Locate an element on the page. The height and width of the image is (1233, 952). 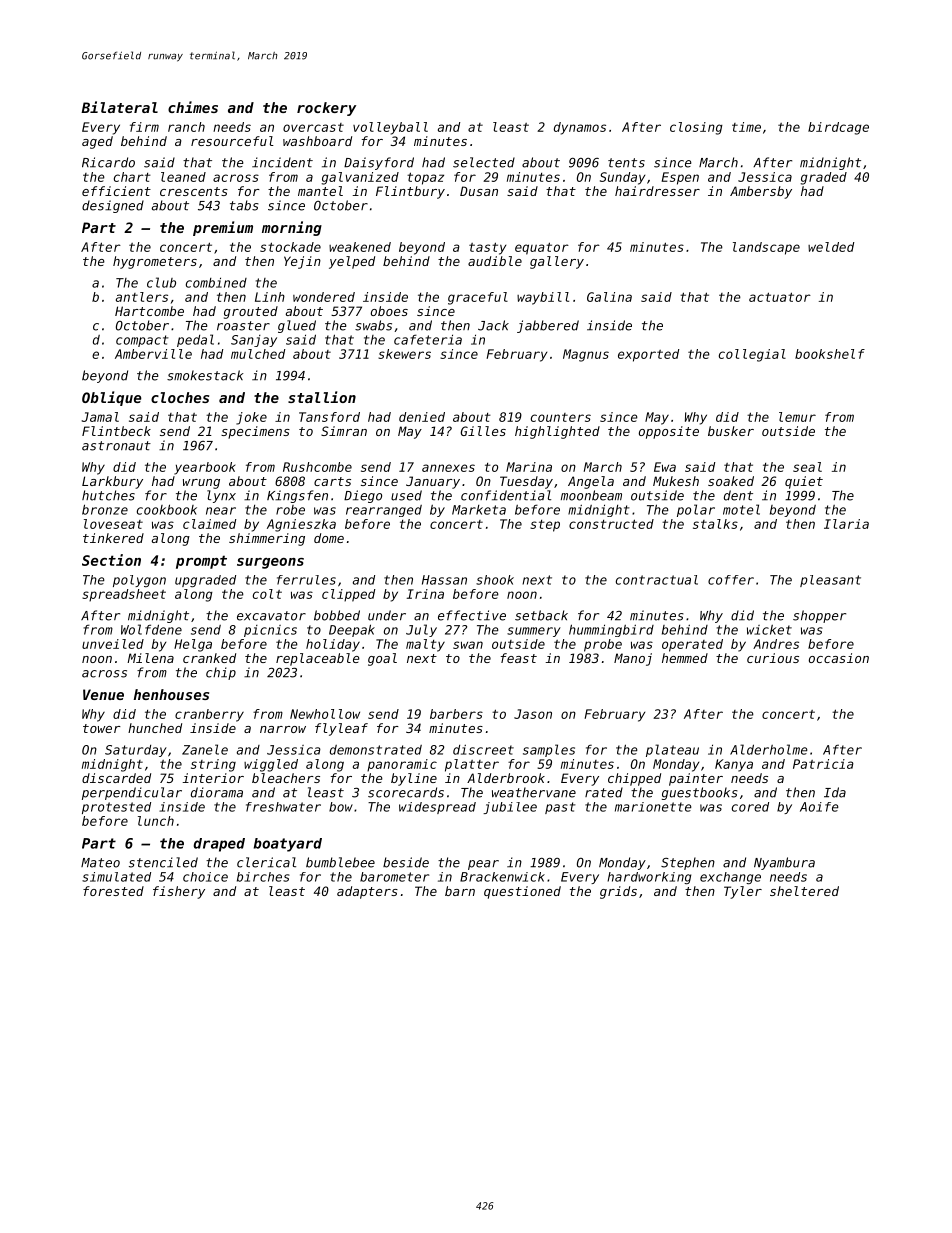
volleyball is located at coordinates (390, 128).
